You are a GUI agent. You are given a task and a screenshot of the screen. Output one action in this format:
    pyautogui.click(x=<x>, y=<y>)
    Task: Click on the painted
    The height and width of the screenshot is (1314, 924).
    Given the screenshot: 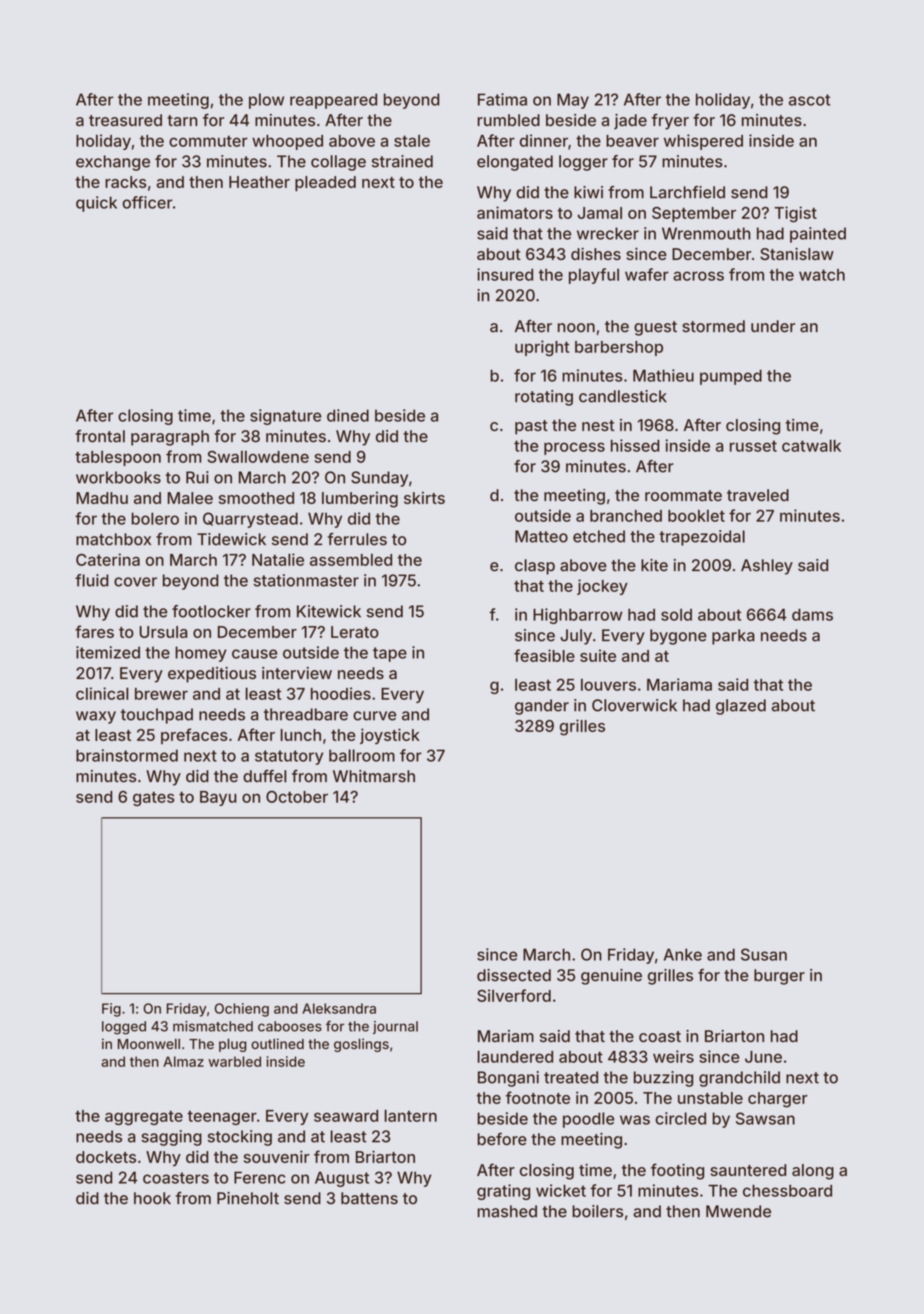 What is the action you would take?
    pyautogui.click(x=818, y=235)
